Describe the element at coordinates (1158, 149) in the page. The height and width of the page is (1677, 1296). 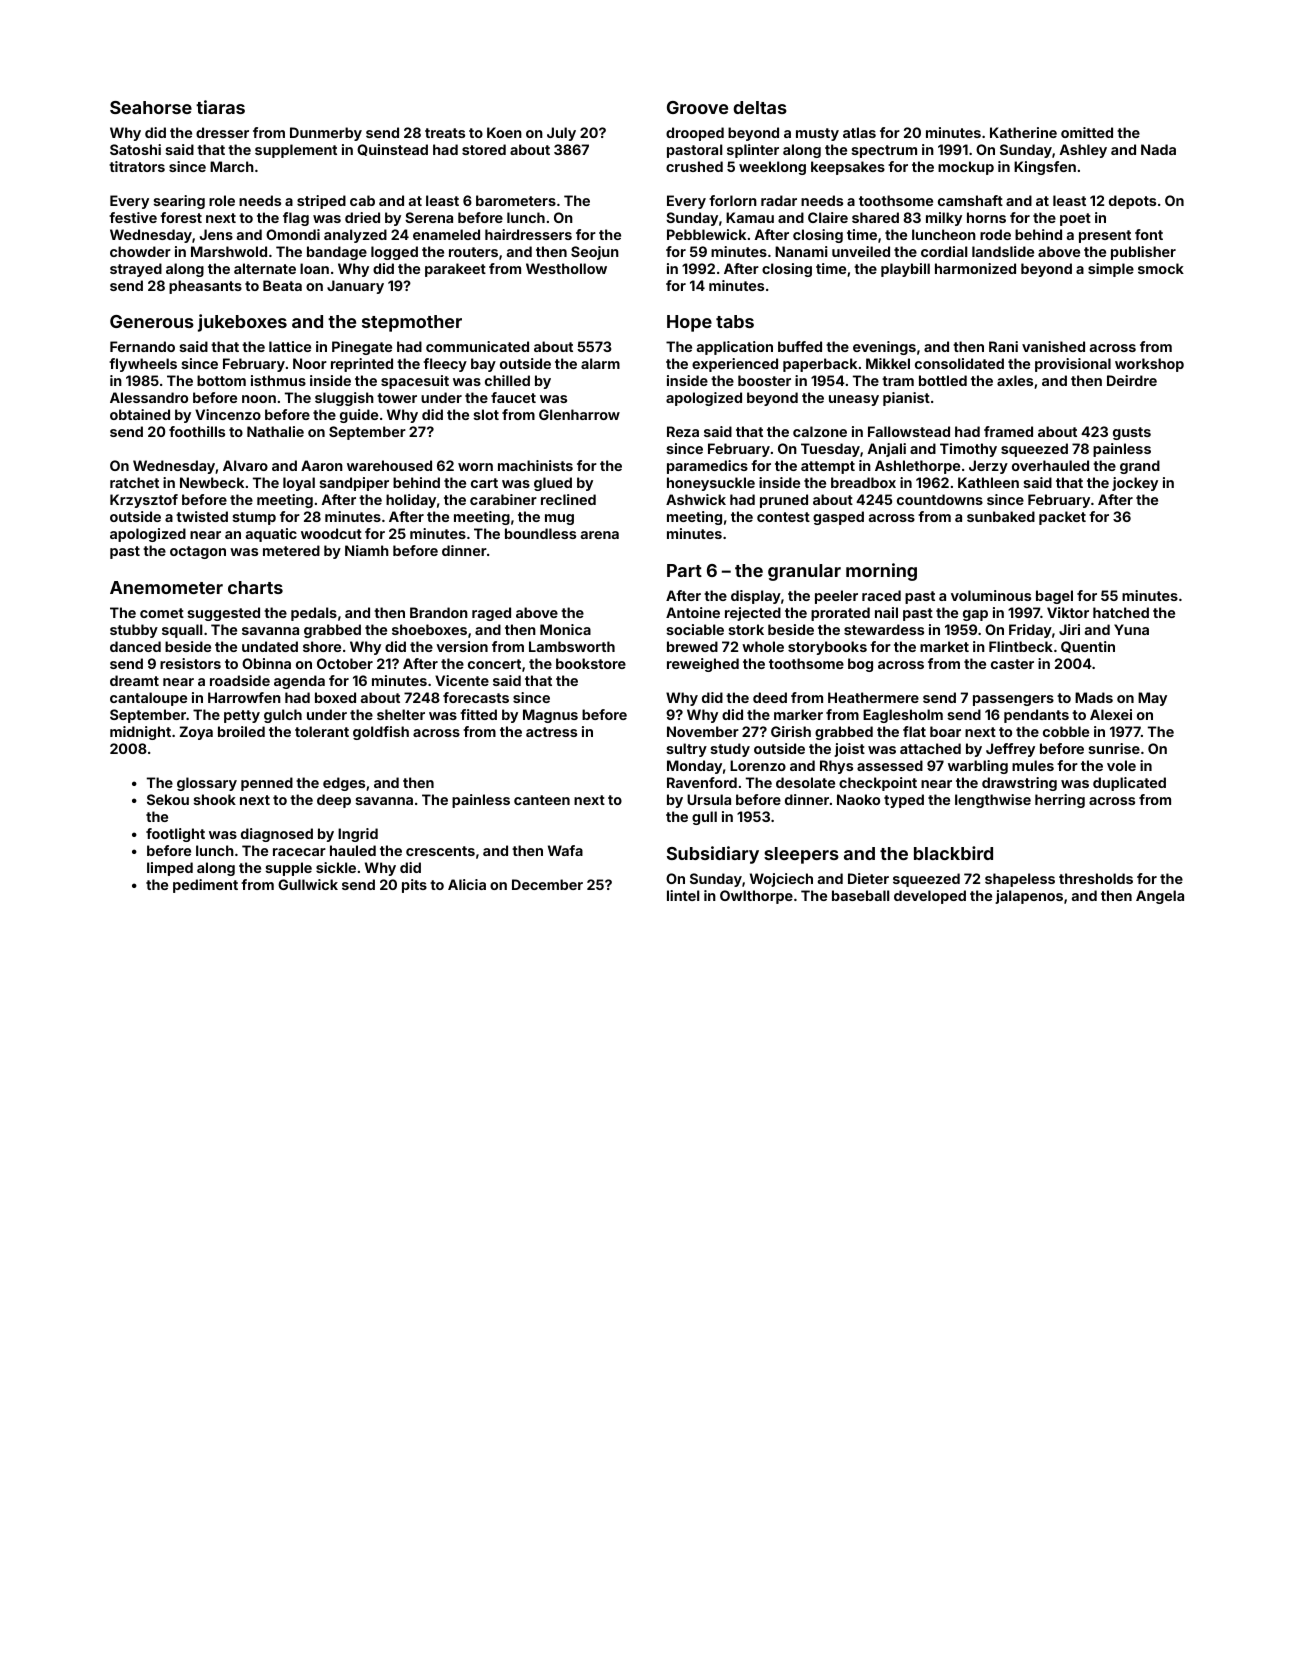
I see `Nada` at that location.
